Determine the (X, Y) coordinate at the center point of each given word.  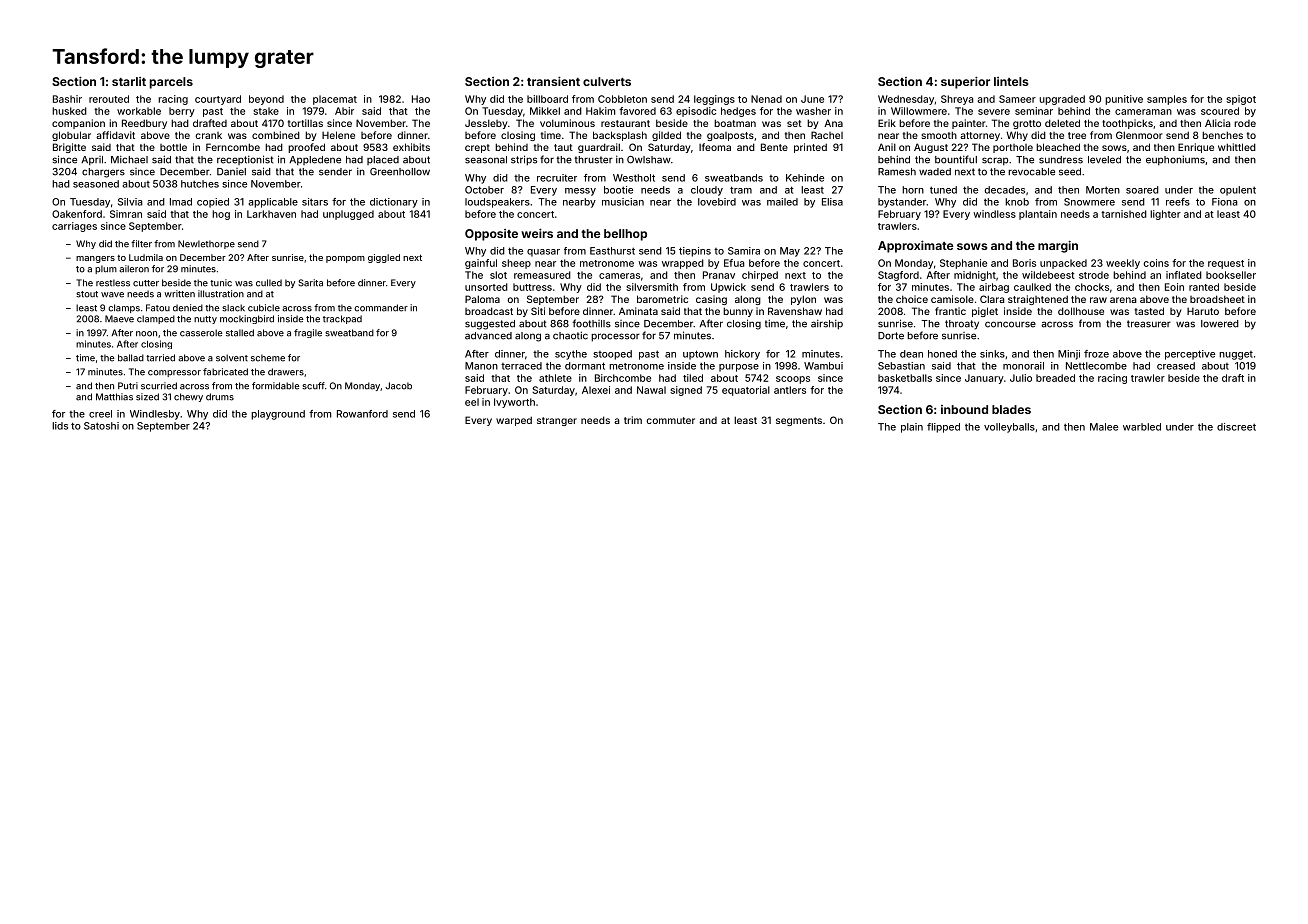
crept (477, 148)
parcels (171, 83)
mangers (95, 259)
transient (553, 81)
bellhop (625, 235)
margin (1058, 247)
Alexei (596, 390)
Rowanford (362, 414)
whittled (1237, 147)
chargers (103, 173)
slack (233, 308)
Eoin (1174, 287)
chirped (760, 276)
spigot (1241, 100)
